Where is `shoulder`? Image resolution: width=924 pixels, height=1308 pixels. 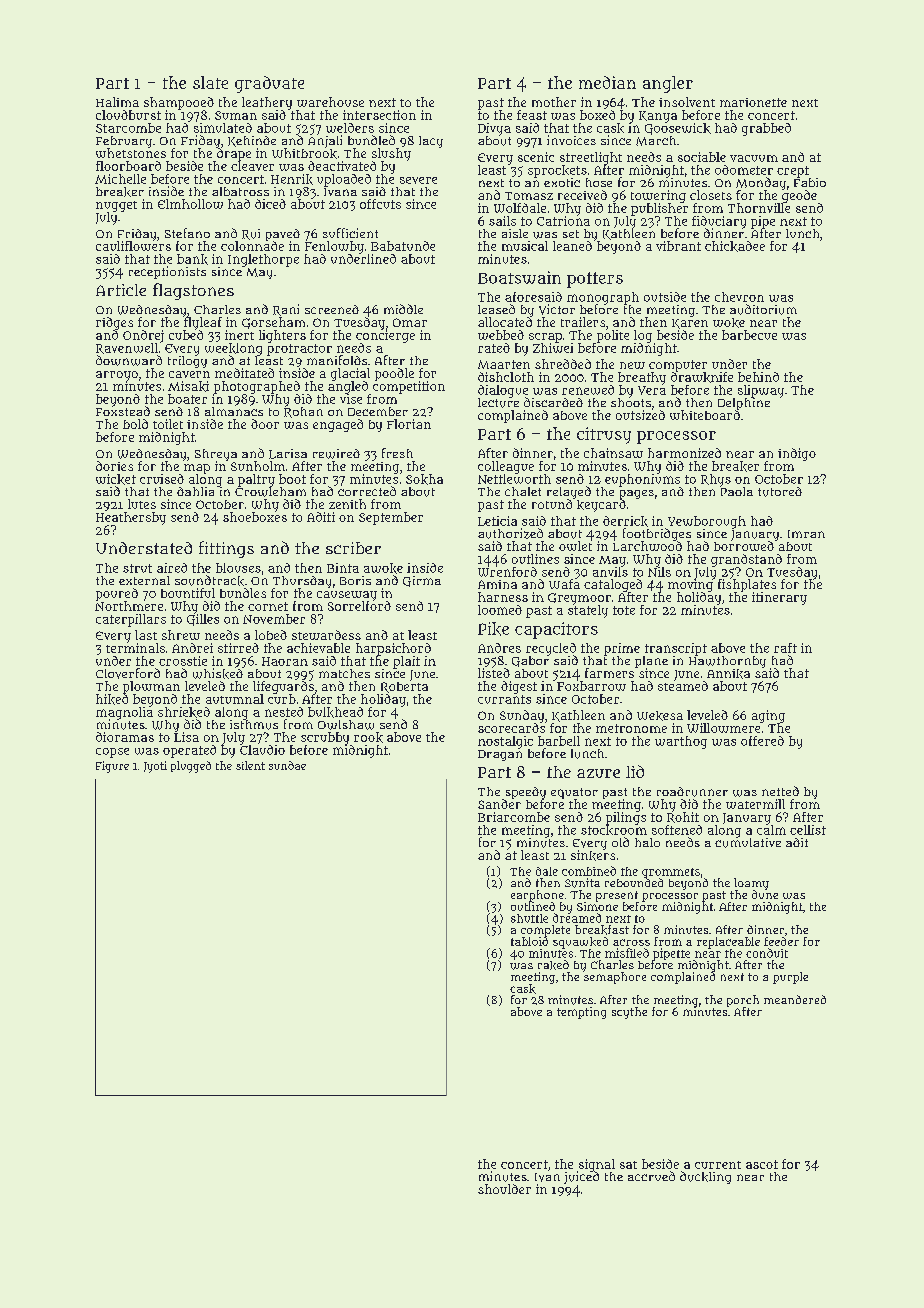 shoulder is located at coordinates (504, 1189).
